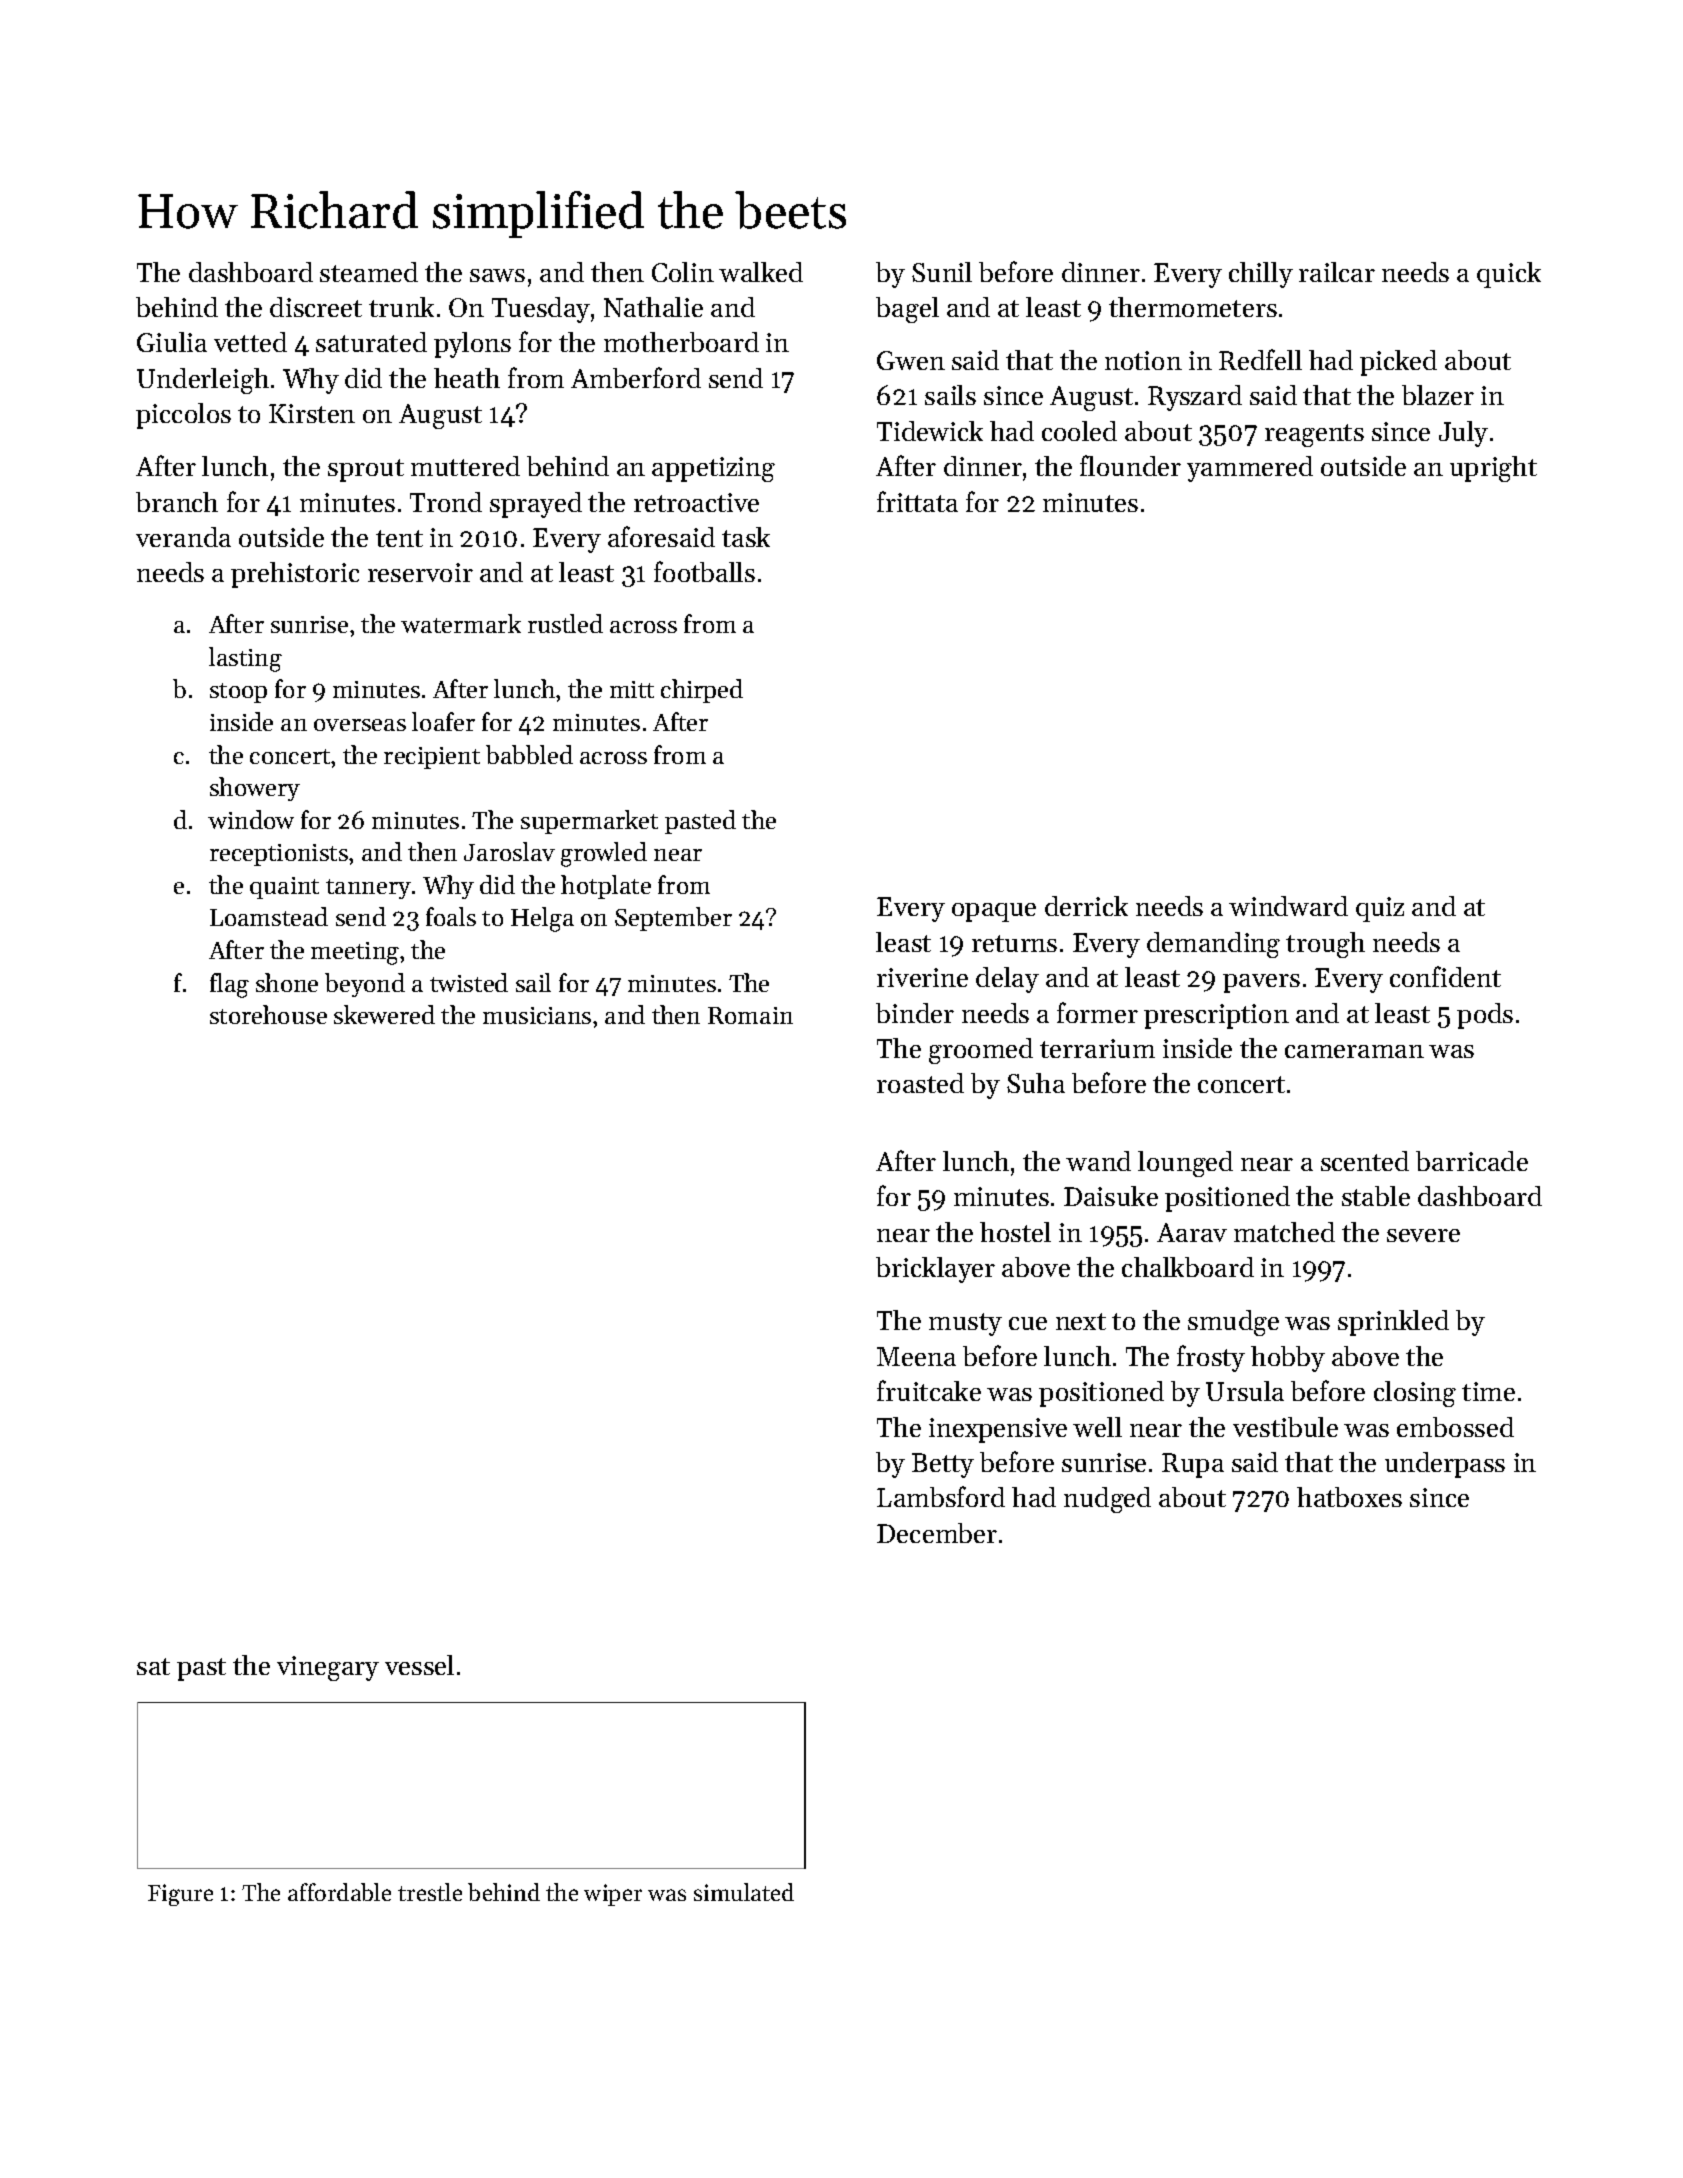 Image resolution: width=1683 pixels, height=2178 pixels. I want to click on wiper, so click(613, 1895).
